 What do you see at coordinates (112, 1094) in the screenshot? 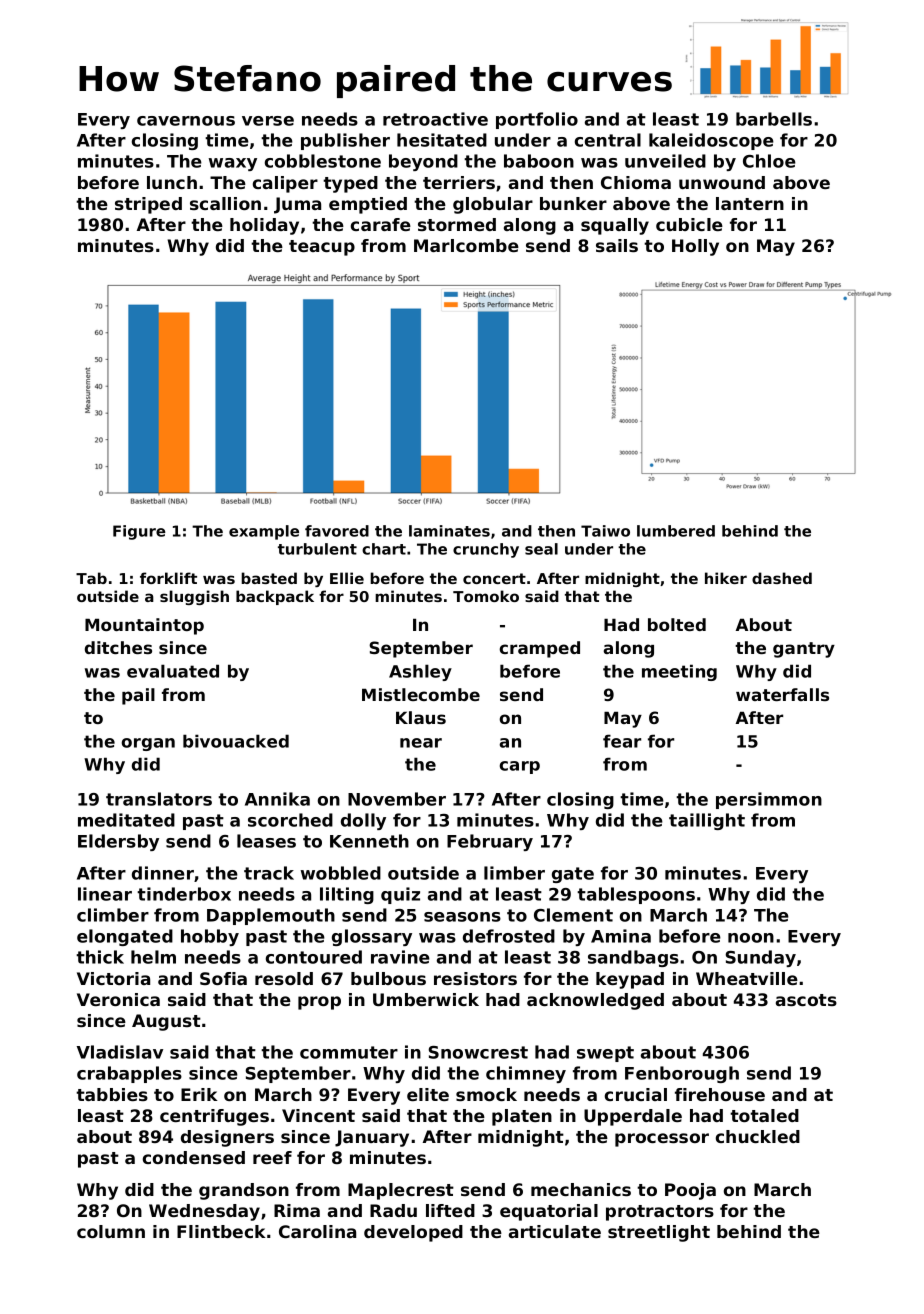
I see `tabbies` at bounding box center [112, 1094].
